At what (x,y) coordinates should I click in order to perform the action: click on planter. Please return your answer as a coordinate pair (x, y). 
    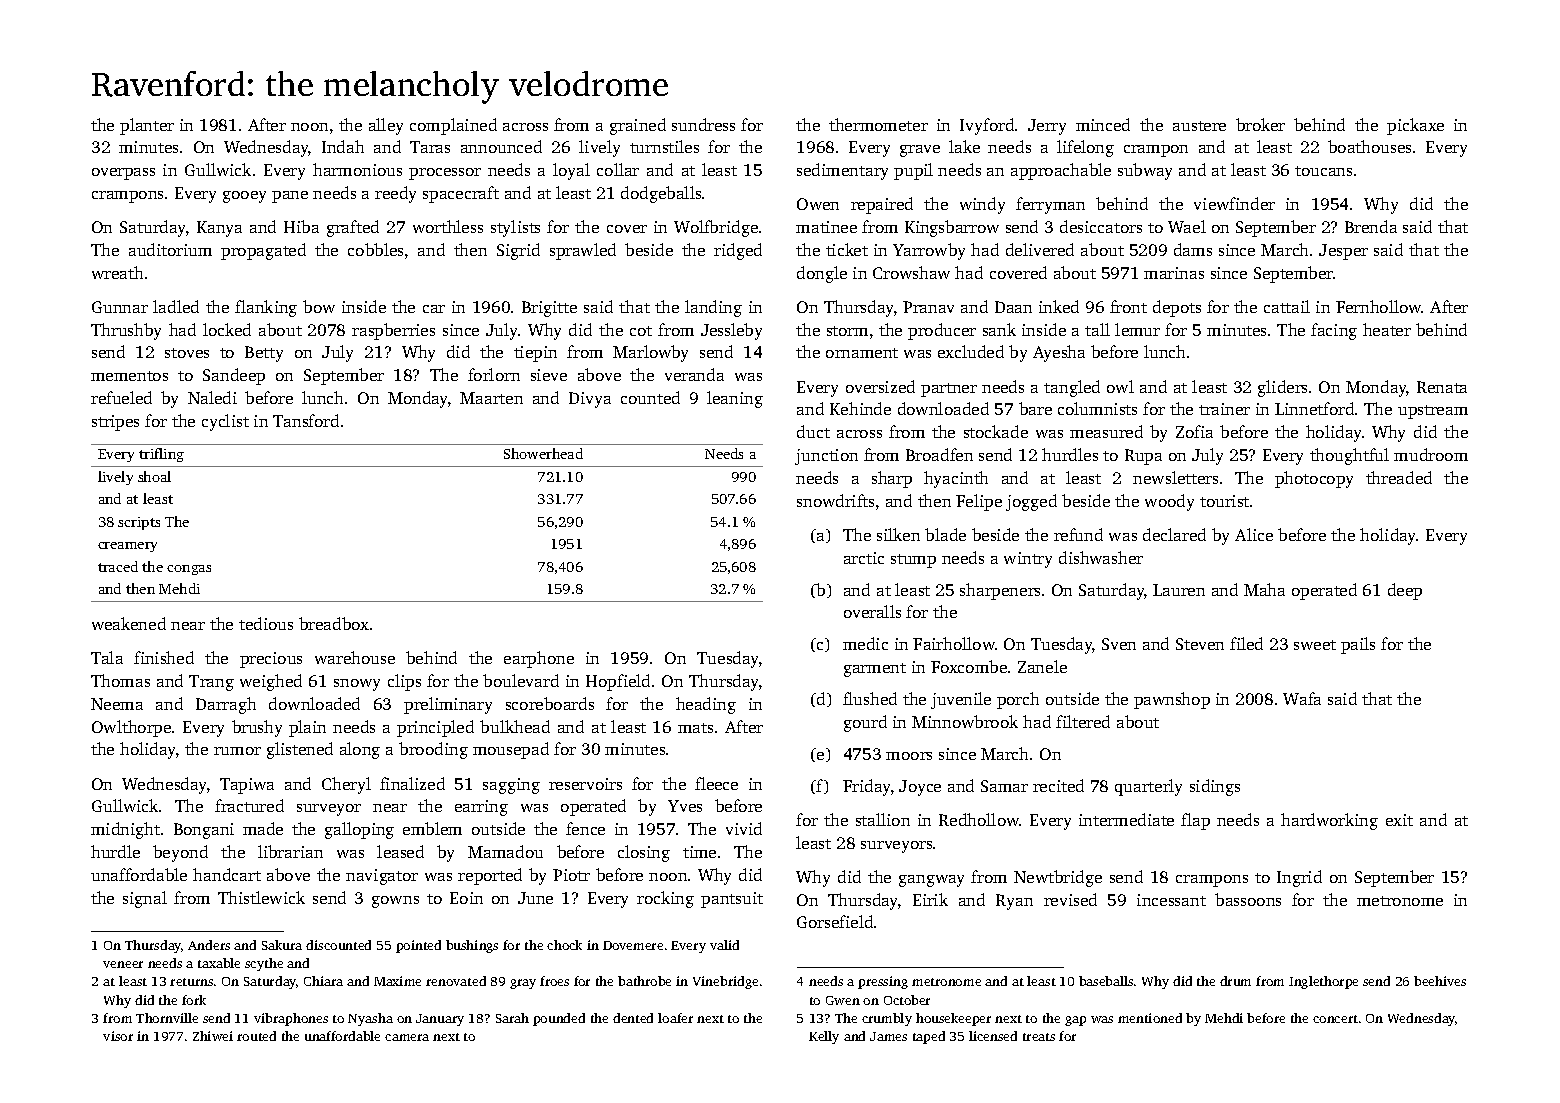
    Looking at the image, I should click on (147, 126).
